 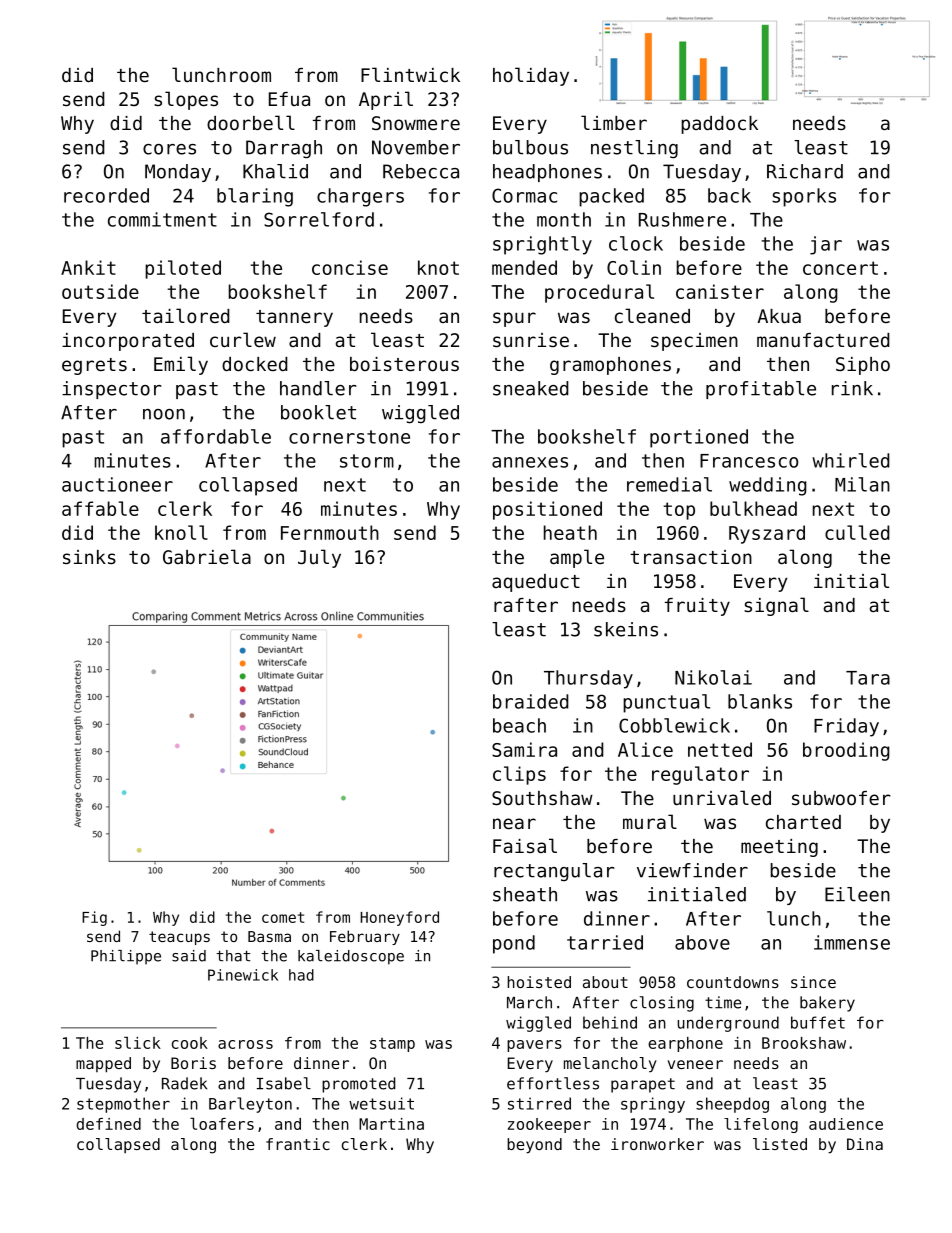 I want to click on Southshaw, so click(x=542, y=798).
